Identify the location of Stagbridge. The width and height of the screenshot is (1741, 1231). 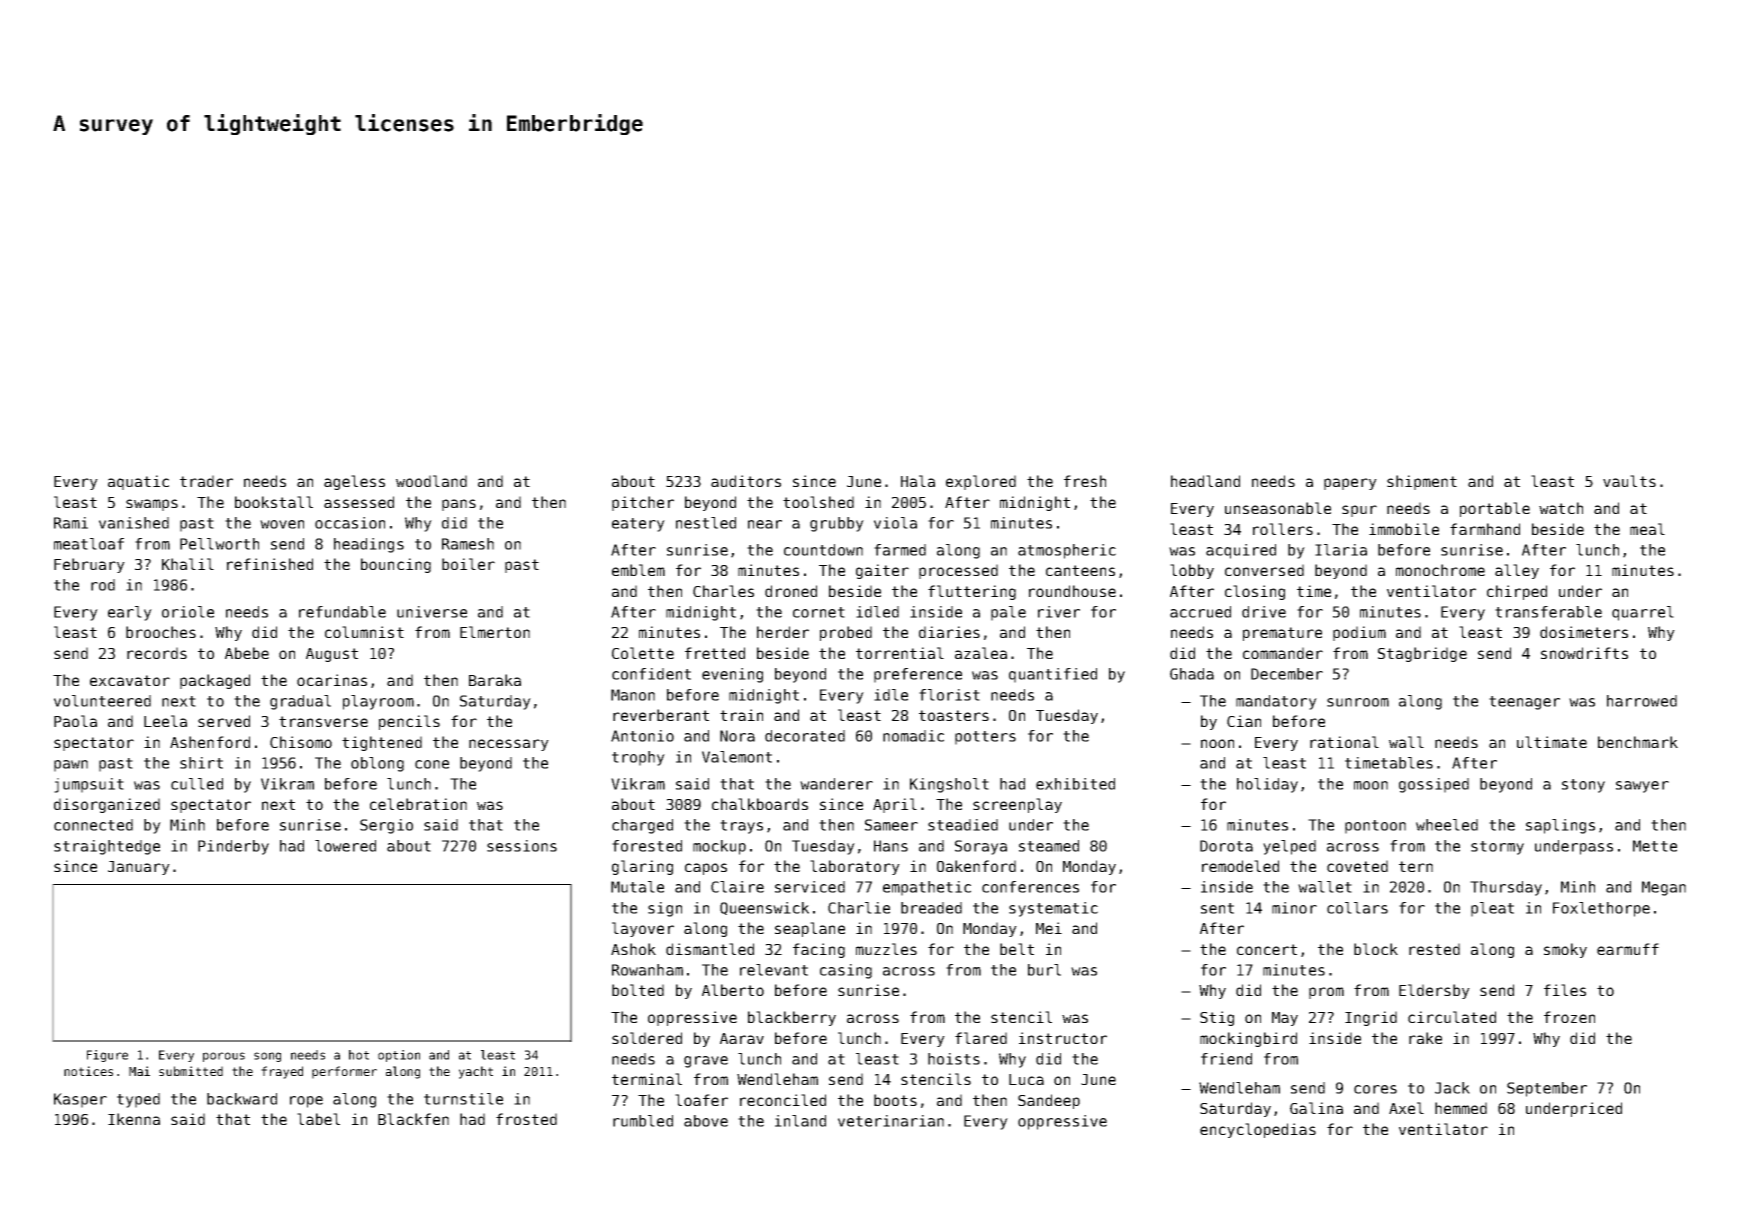
(1422, 654).
